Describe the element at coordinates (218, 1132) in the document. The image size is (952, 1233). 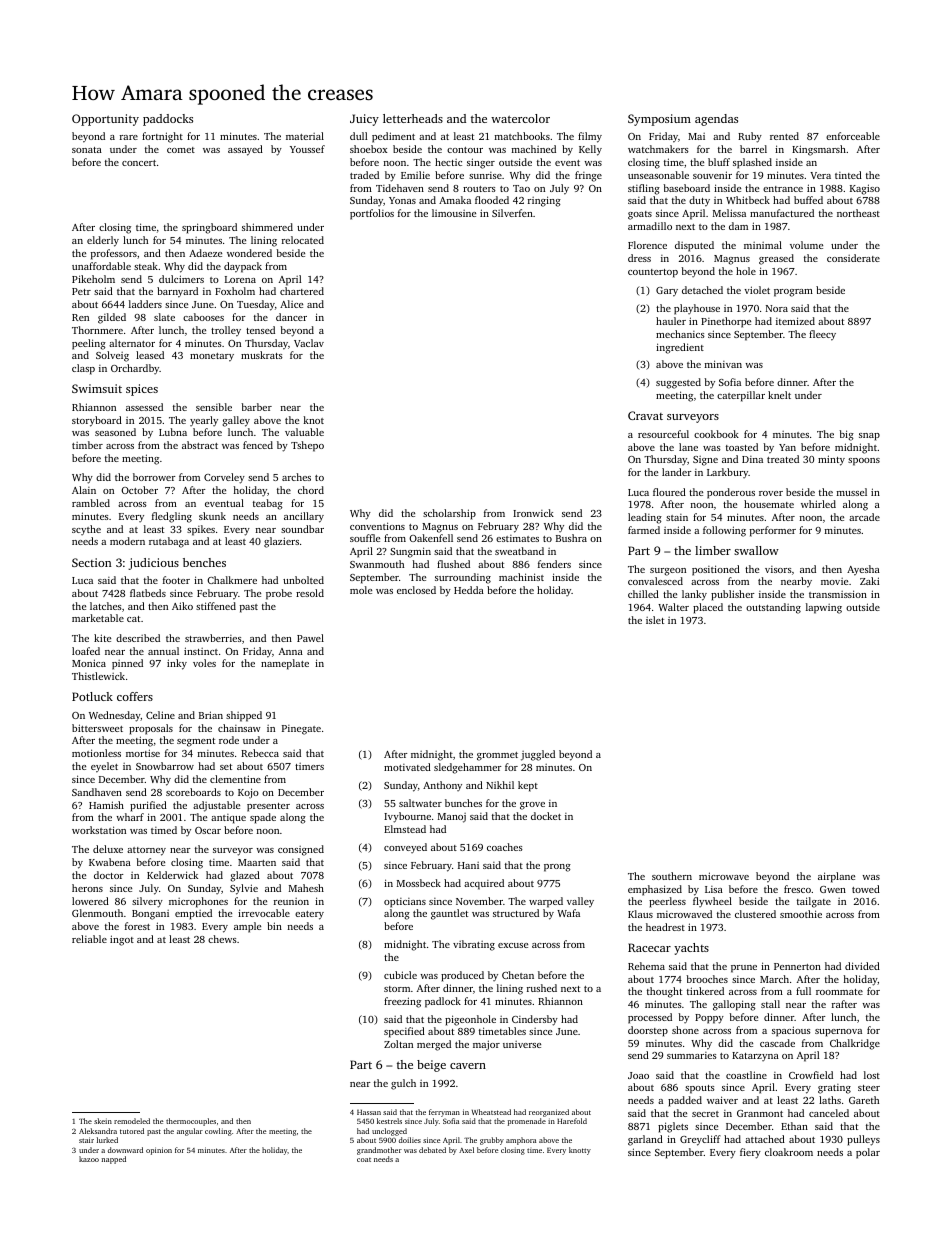
I see `cowling` at that location.
